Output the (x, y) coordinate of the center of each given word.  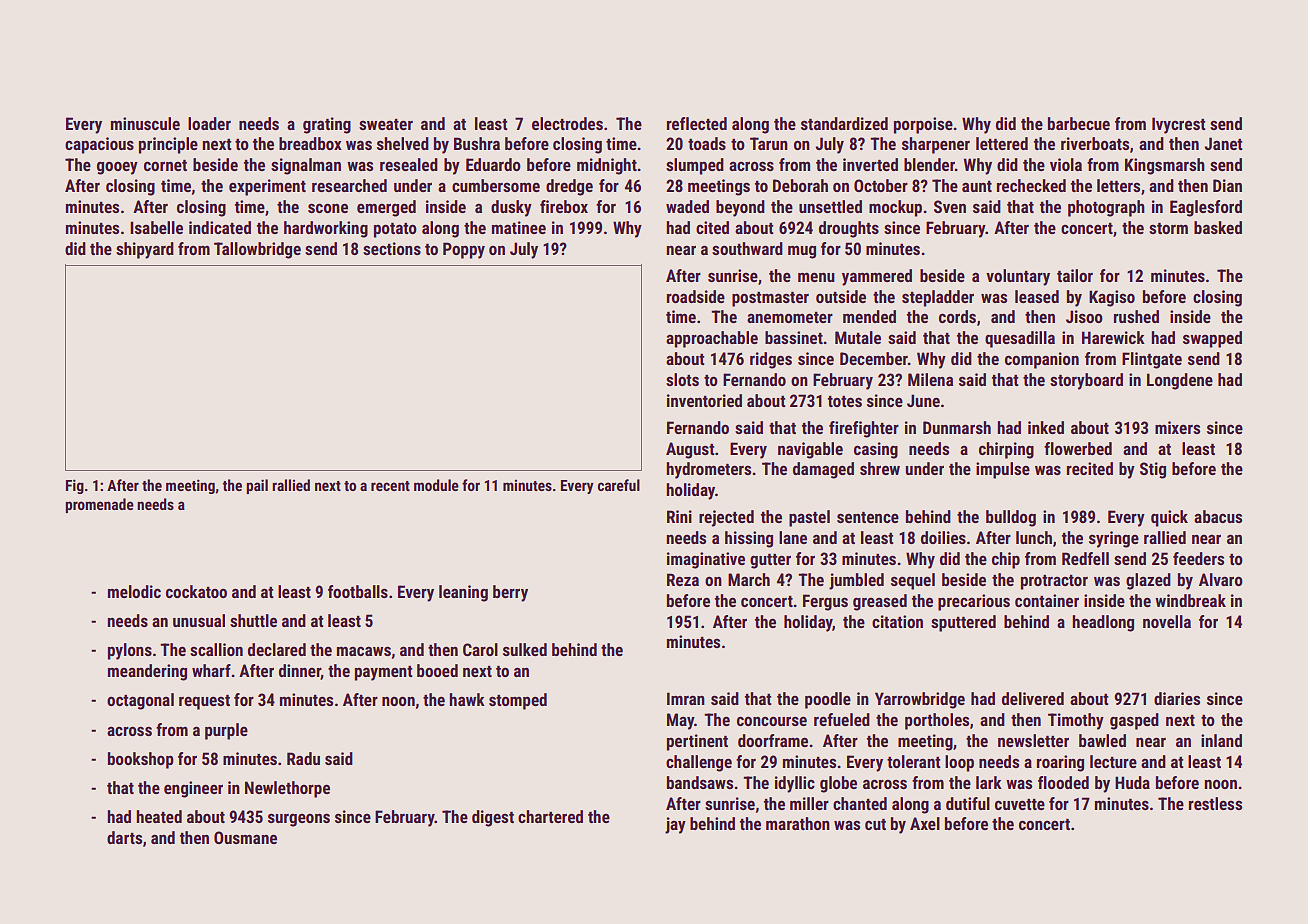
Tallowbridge (257, 250)
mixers (1177, 427)
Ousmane (245, 837)
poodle (828, 700)
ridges (771, 360)
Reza (683, 579)
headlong (1103, 623)
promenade (99, 505)
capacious (99, 145)
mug (802, 252)
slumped (695, 166)
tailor (1075, 275)
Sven (950, 206)
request (204, 702)
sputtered (963, 623)
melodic (134, 591)
